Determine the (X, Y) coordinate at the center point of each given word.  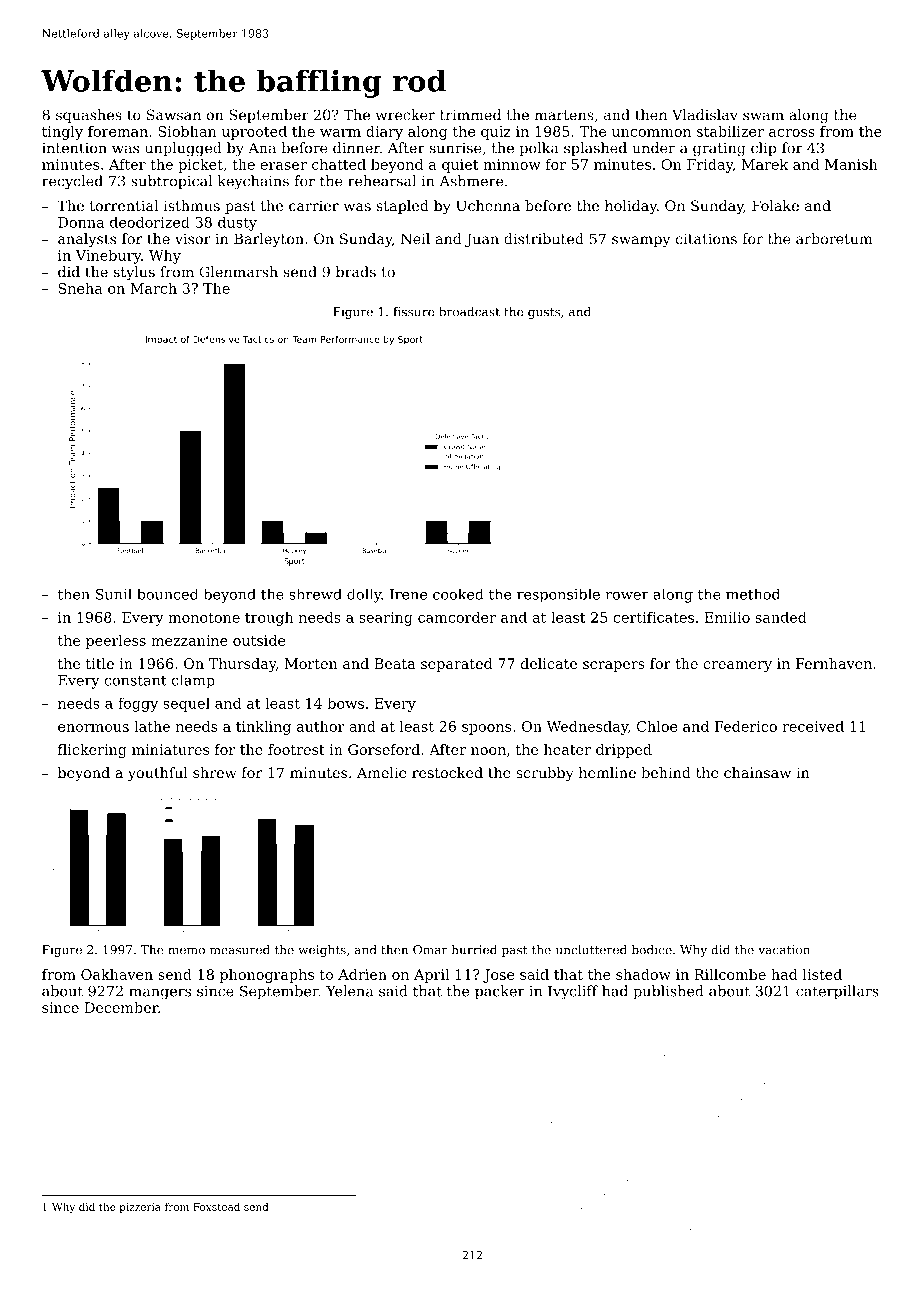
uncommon (651, 133)
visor (193, 239)
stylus (134, 273)
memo (186, 951)
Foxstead (216, 1206)
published (668, 992)
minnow (512, 164)
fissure (413, 312)
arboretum (834, 239)
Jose (498, 976)
